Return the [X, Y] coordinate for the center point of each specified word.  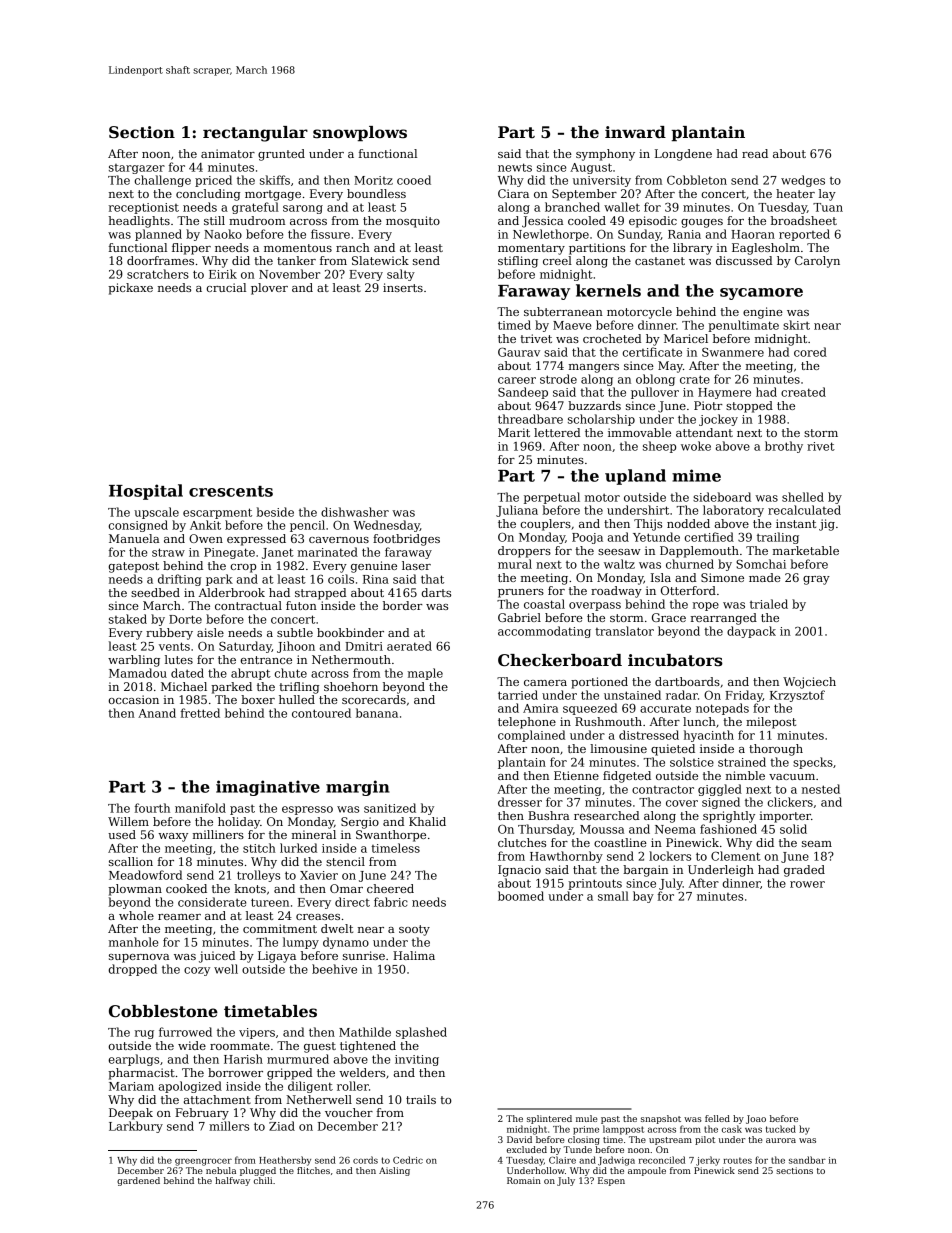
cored [810, 352]
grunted [281, 155]
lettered [557, 432]
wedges [803, 181]
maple [425, 674]
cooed [414, 180]
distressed [649, 735]
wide [192, 1045]
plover [269, 289]
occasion [134, 699]
